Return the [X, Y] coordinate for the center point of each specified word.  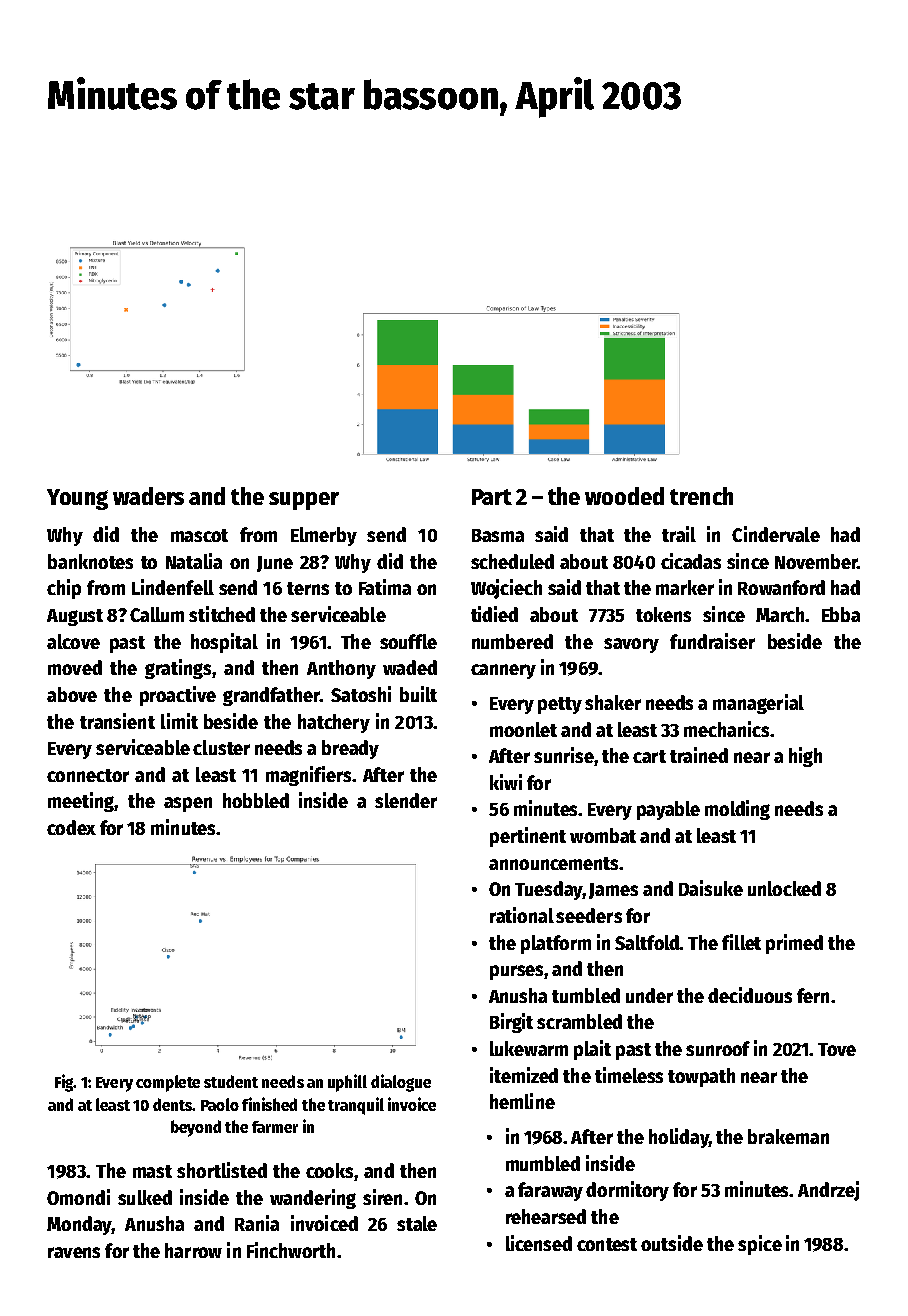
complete [168, 1083]
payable [668, 810]
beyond [196, 1128]
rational [522, 915]
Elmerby [324, 536]
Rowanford [781, 587]
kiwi [506, 782]
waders [148, 496]
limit [179, 721]
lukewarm [529, 1048]
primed [794, 944]
